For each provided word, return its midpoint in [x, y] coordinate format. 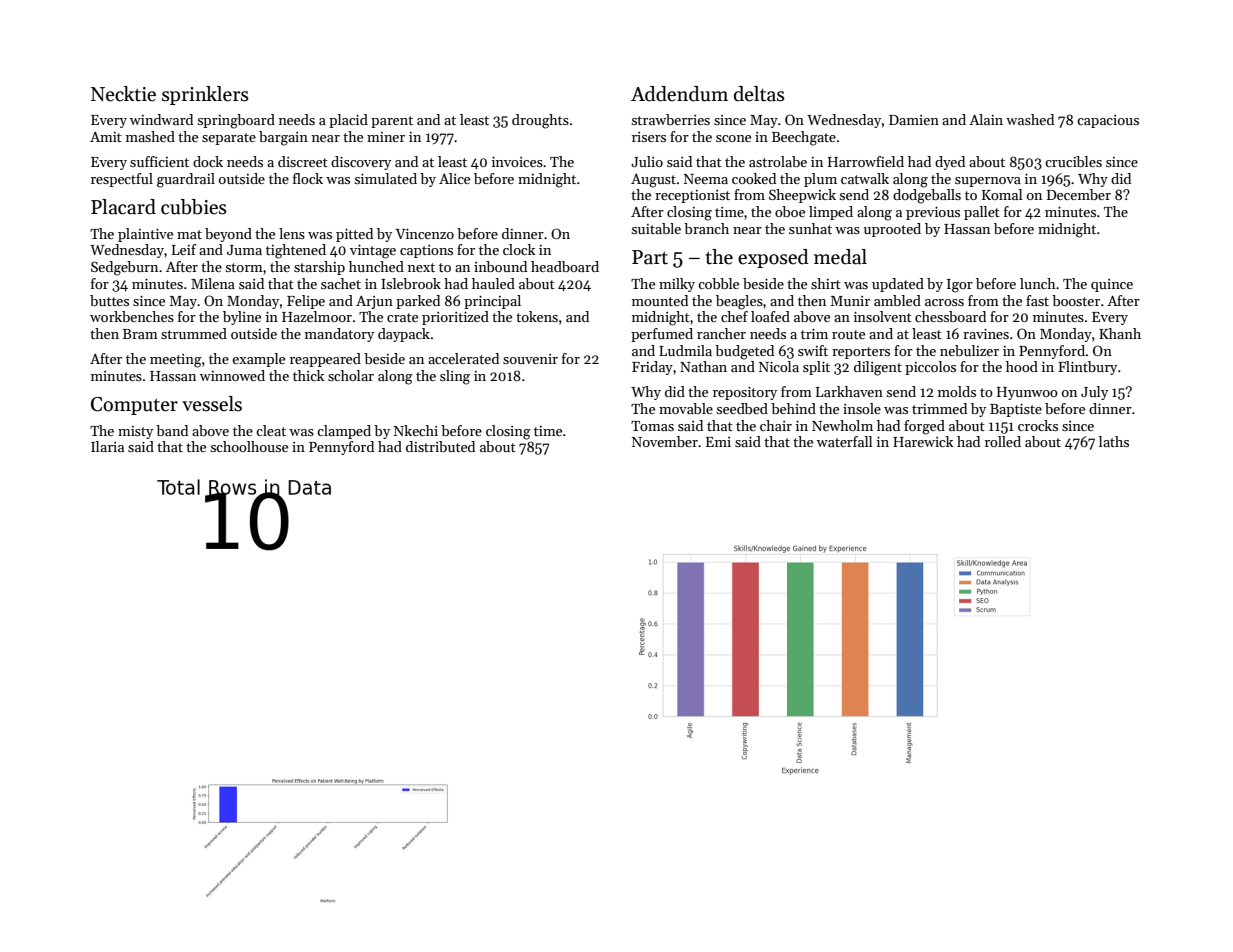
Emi [718, 442]
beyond [228, 235]
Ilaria [107, 446]
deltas [759, 94]
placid [348, 121]
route [848, 334]
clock [519, 249]
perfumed [662, 335]
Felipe [306, 302]
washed [1030, 119]
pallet [982, 213]
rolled [1003, 441]
